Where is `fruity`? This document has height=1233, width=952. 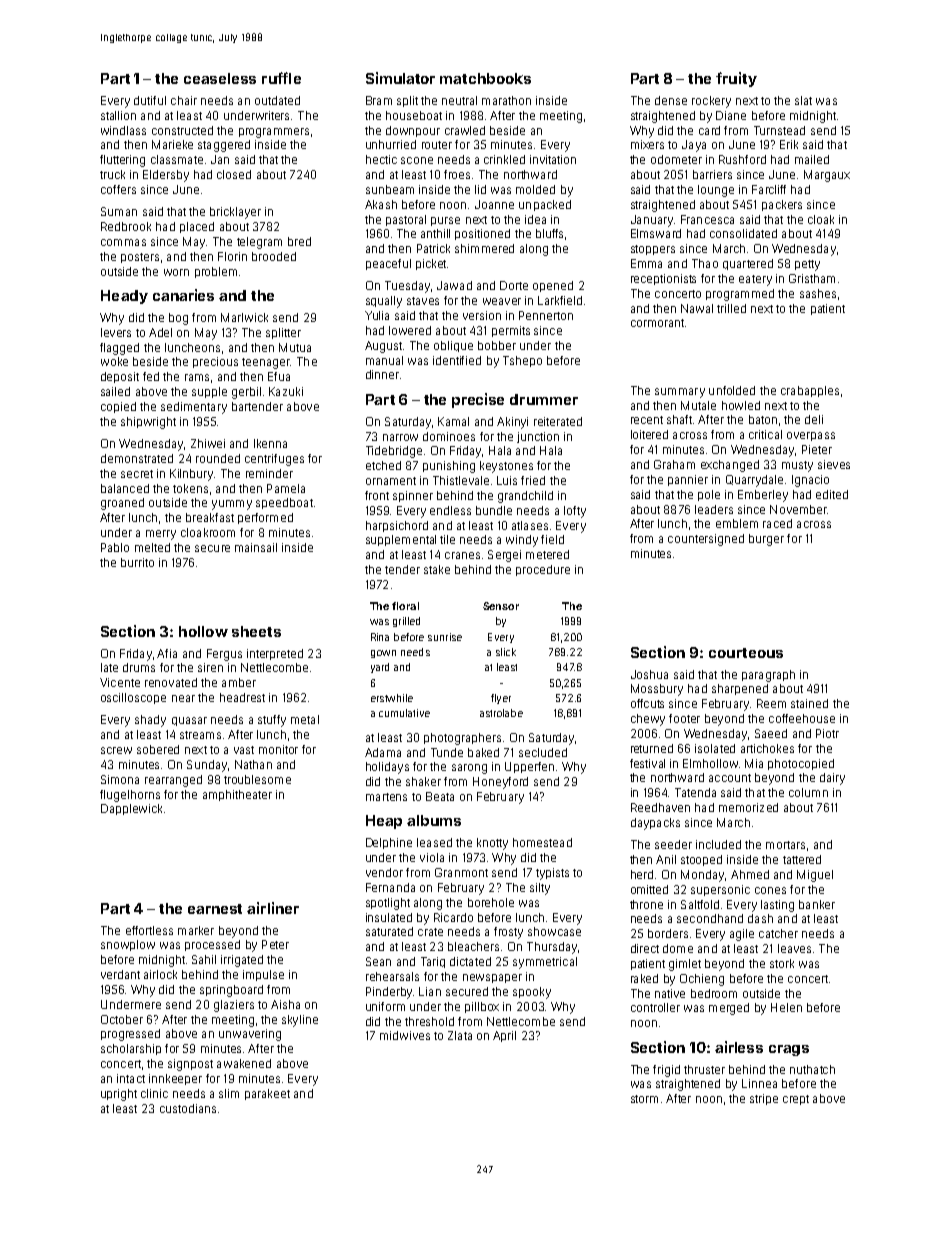
fruity is located at coordinates (736, 79).
